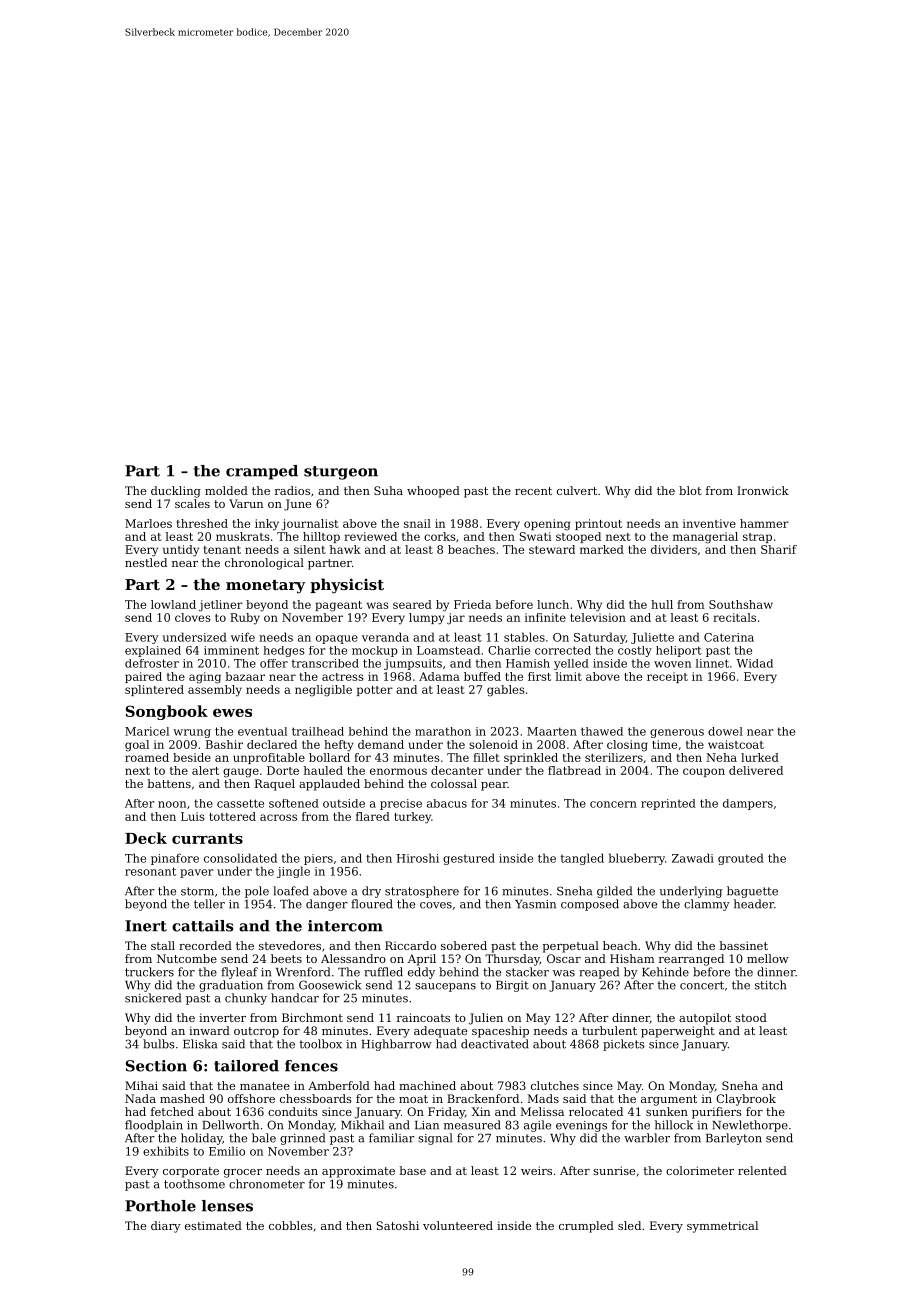 This screenshot has width=924, height=1314. What do you see at coordinates (388, 490) in the screenshot?
I see `Suha` at bounding box center [388, 490].
